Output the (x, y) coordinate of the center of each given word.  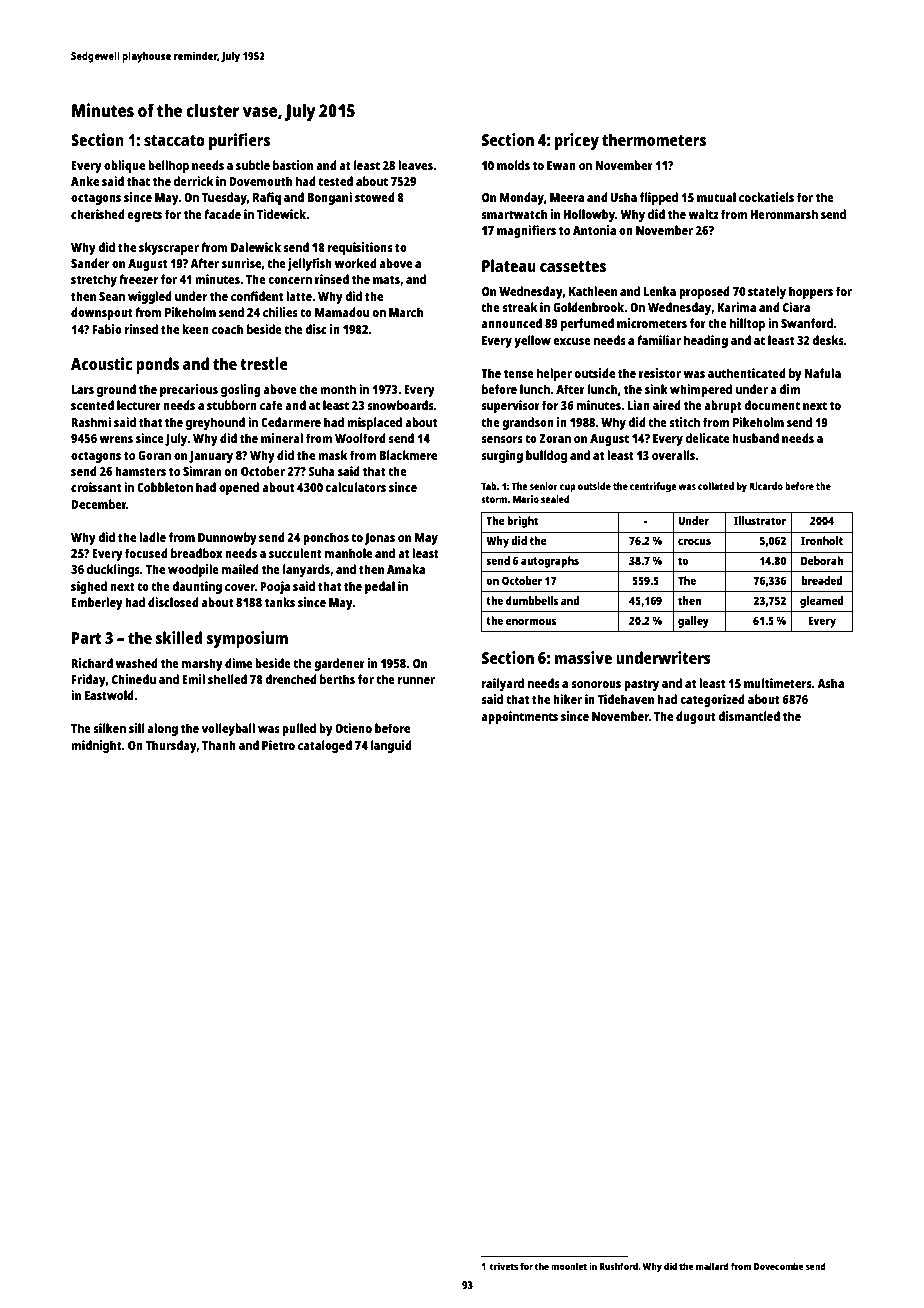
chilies (280, 312)
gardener (339, 664)
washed (137, 663)
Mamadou (342, 312)
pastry (641, 685)
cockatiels (766, 197)
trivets (503, 1266)
